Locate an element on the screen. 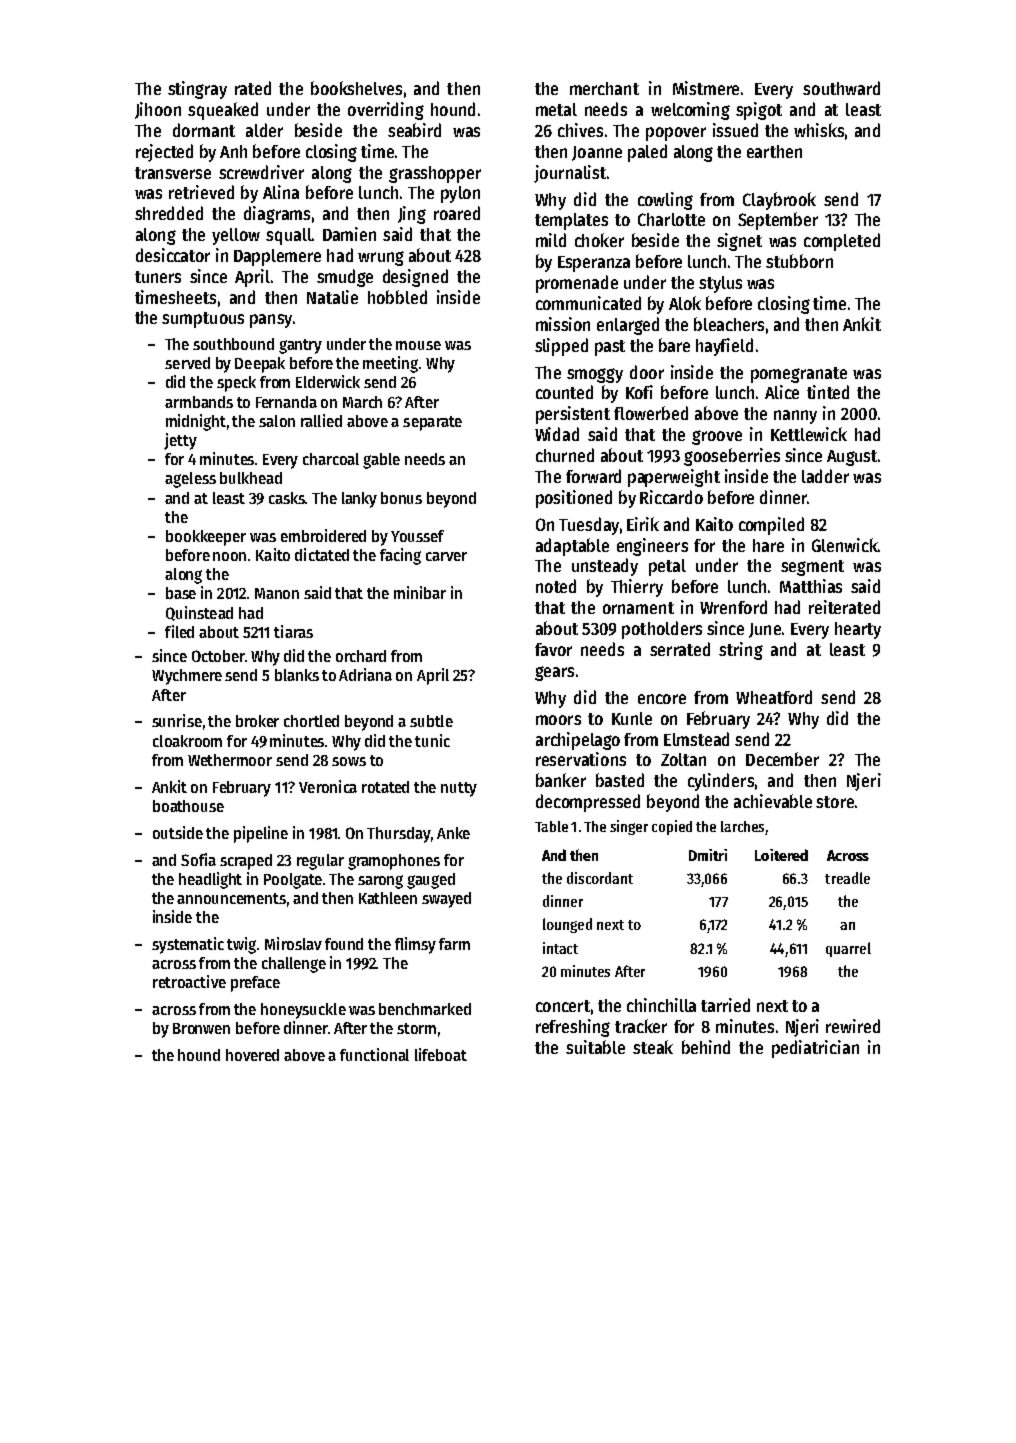 This screenshot has width=1016, height=1443. Claybrook is located at coordinates (779, 201).
